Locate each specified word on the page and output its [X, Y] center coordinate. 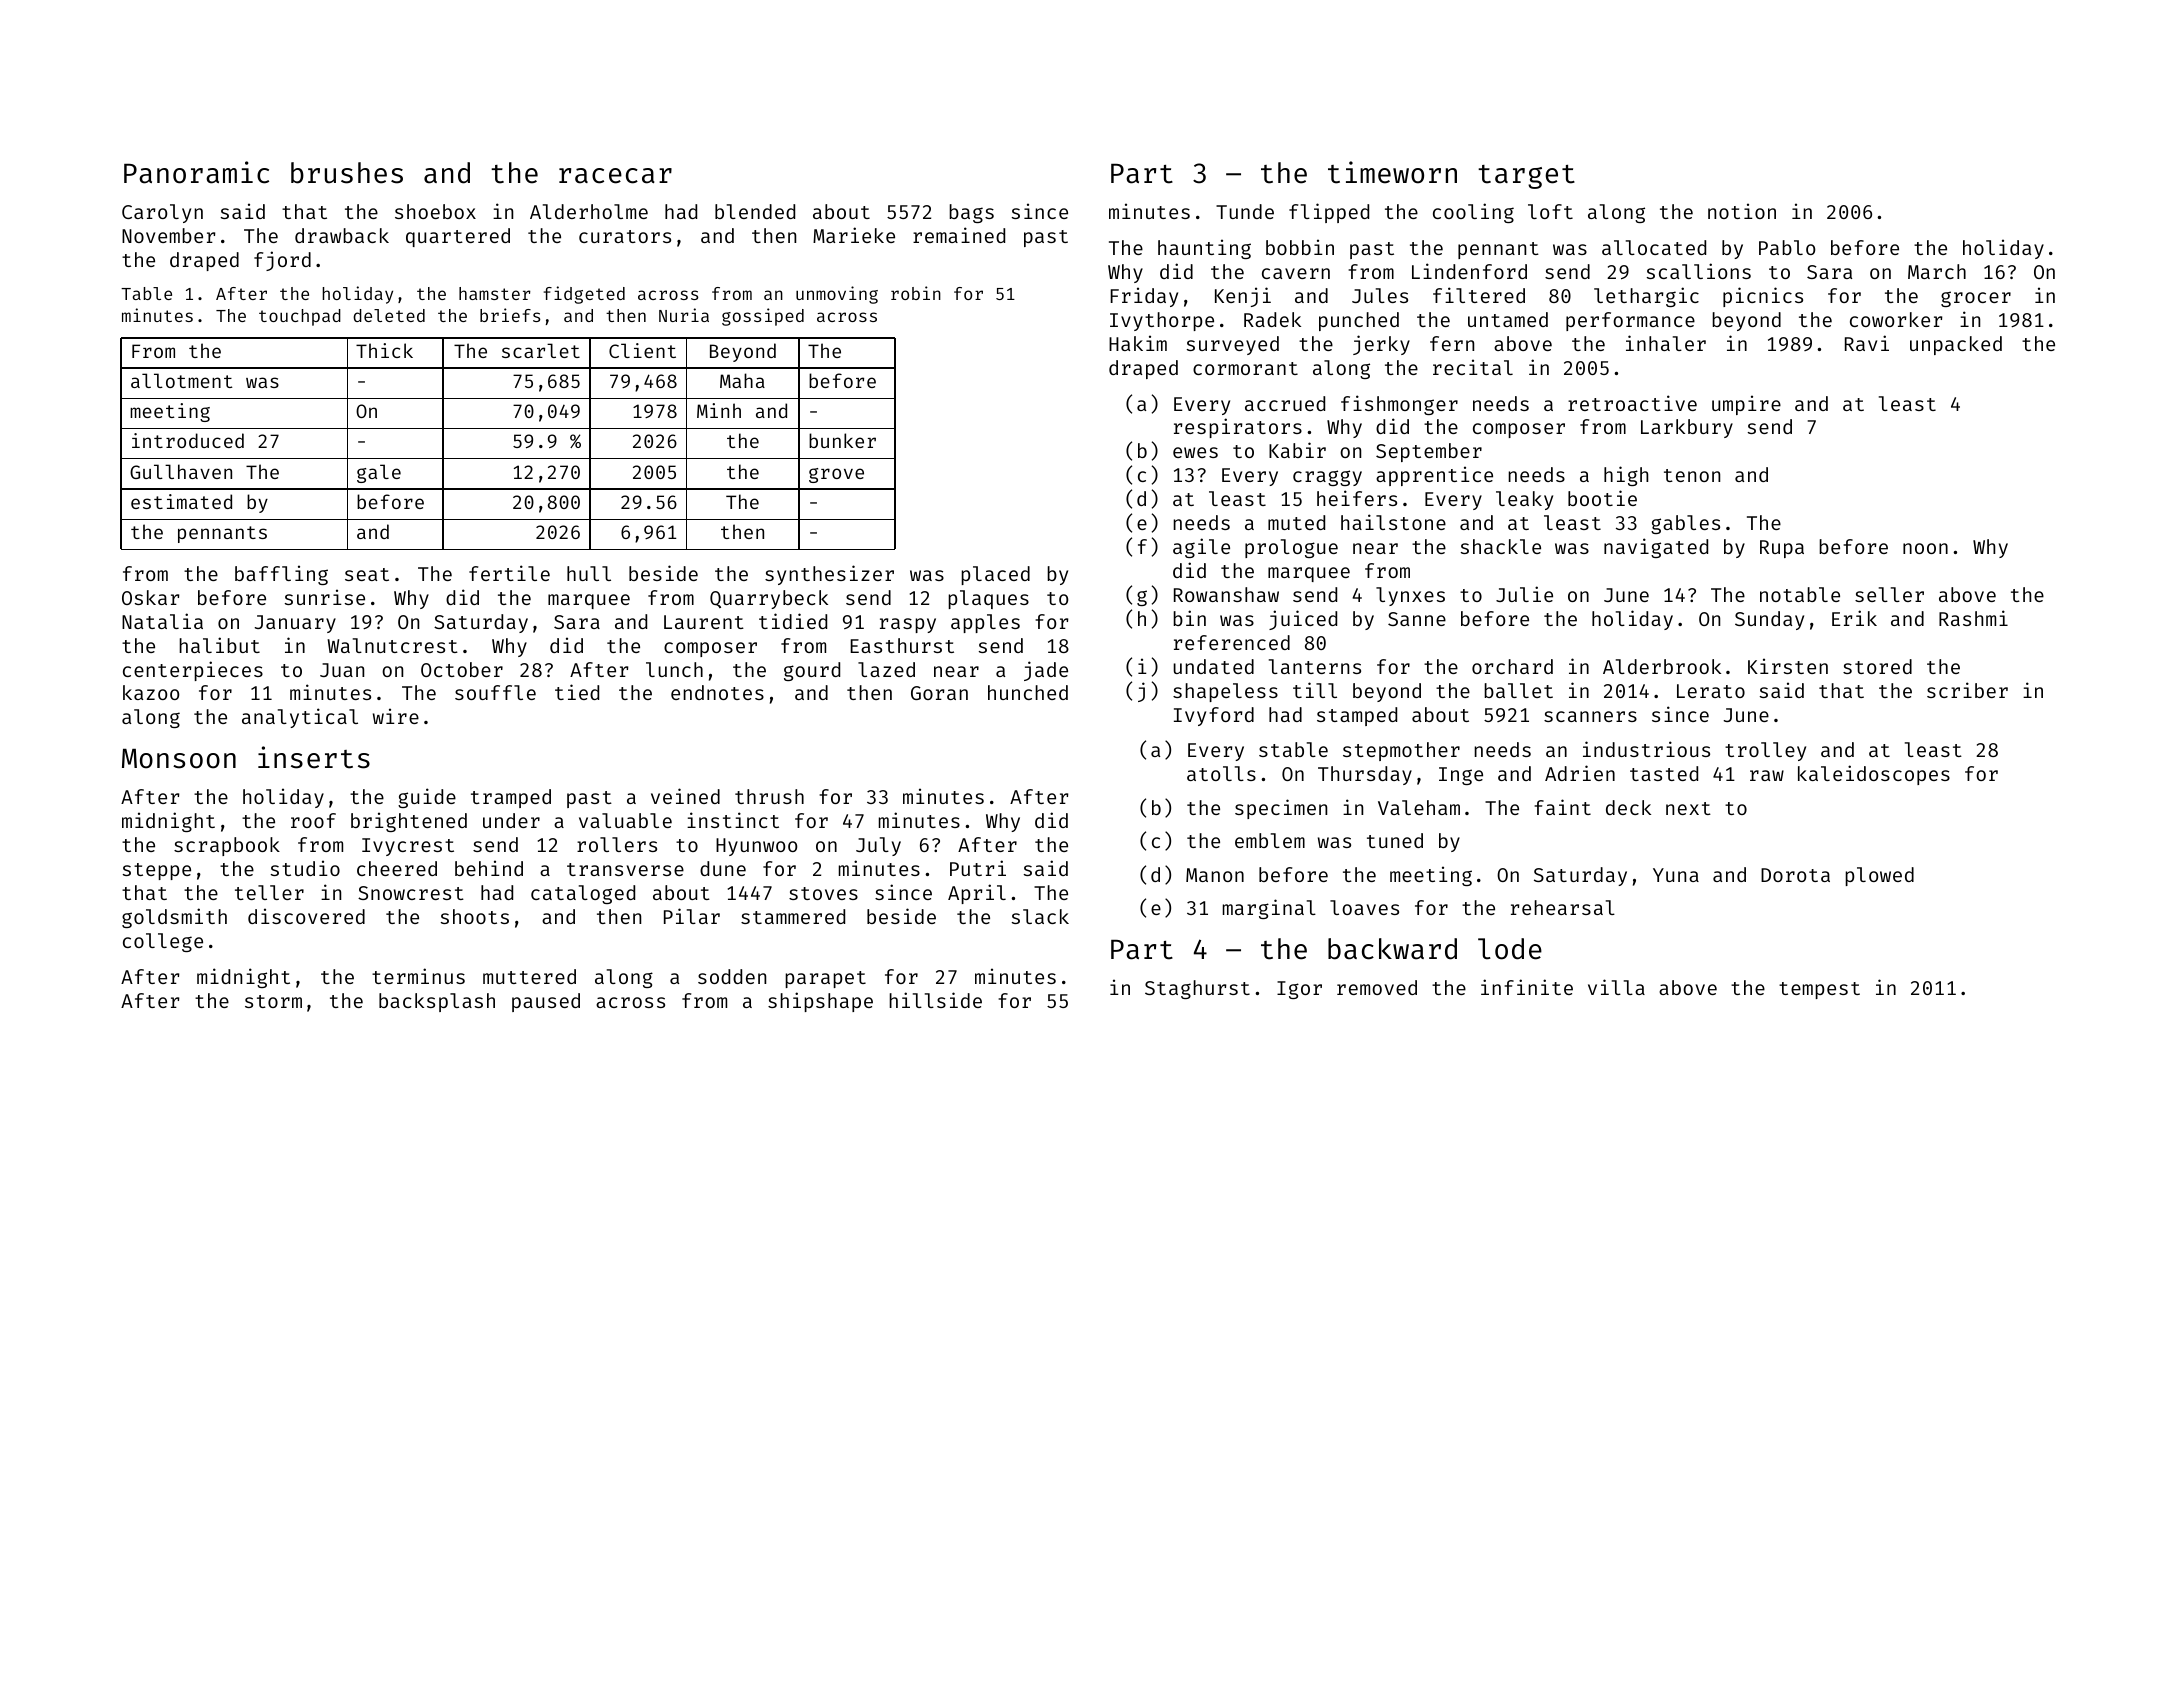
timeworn [1392, 172]
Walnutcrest [392, 645]
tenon [1692, 475]
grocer [1976, 299]
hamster [495, 293]
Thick [384, 350]
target [1526, 177]
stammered [793, 916]
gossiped [763, 317]
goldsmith [174, 918]
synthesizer [829, 575]
